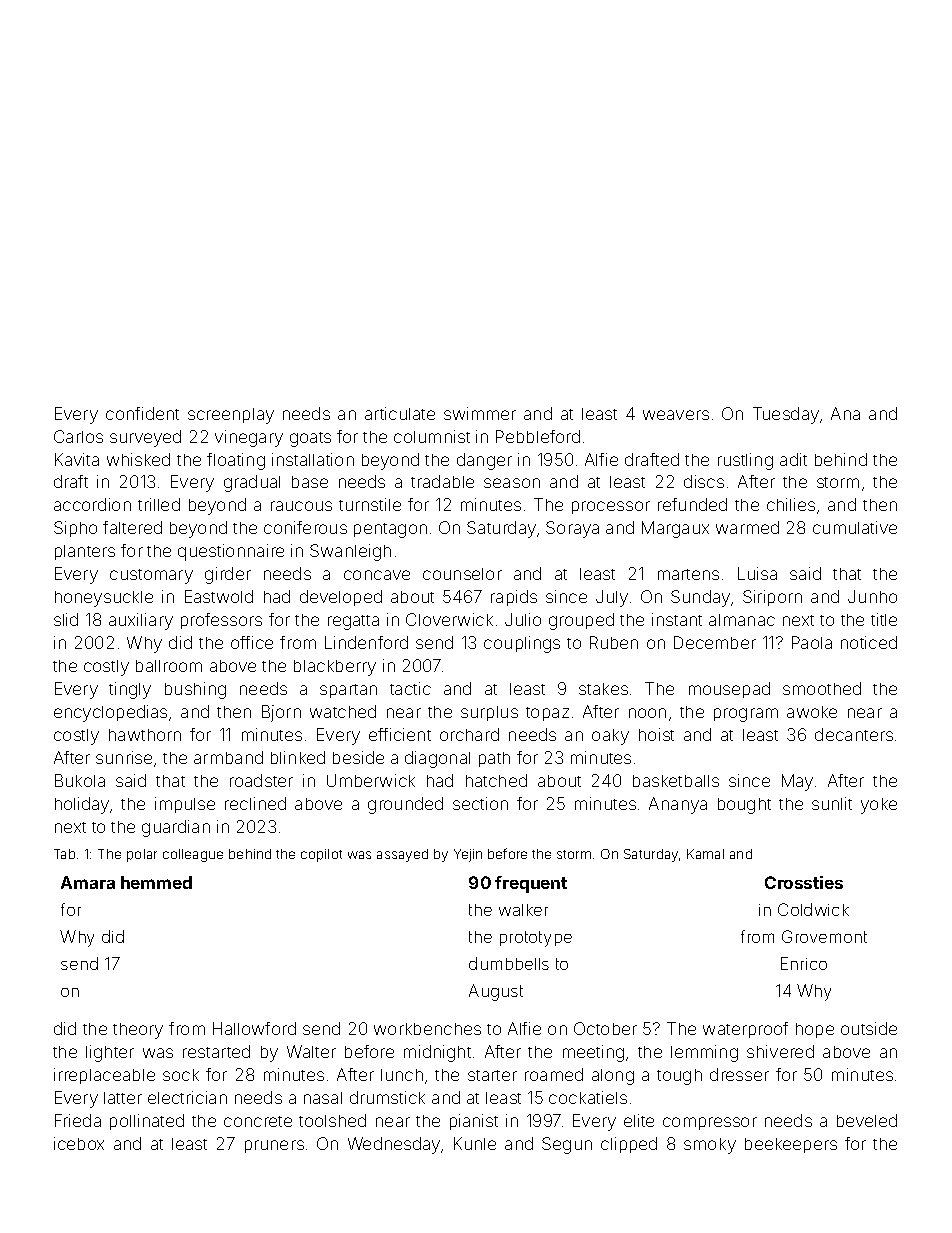 This image has width=952, height=1233. Describe the element at coordinates (185, 805) in the image. I see `impulse` at that location.
